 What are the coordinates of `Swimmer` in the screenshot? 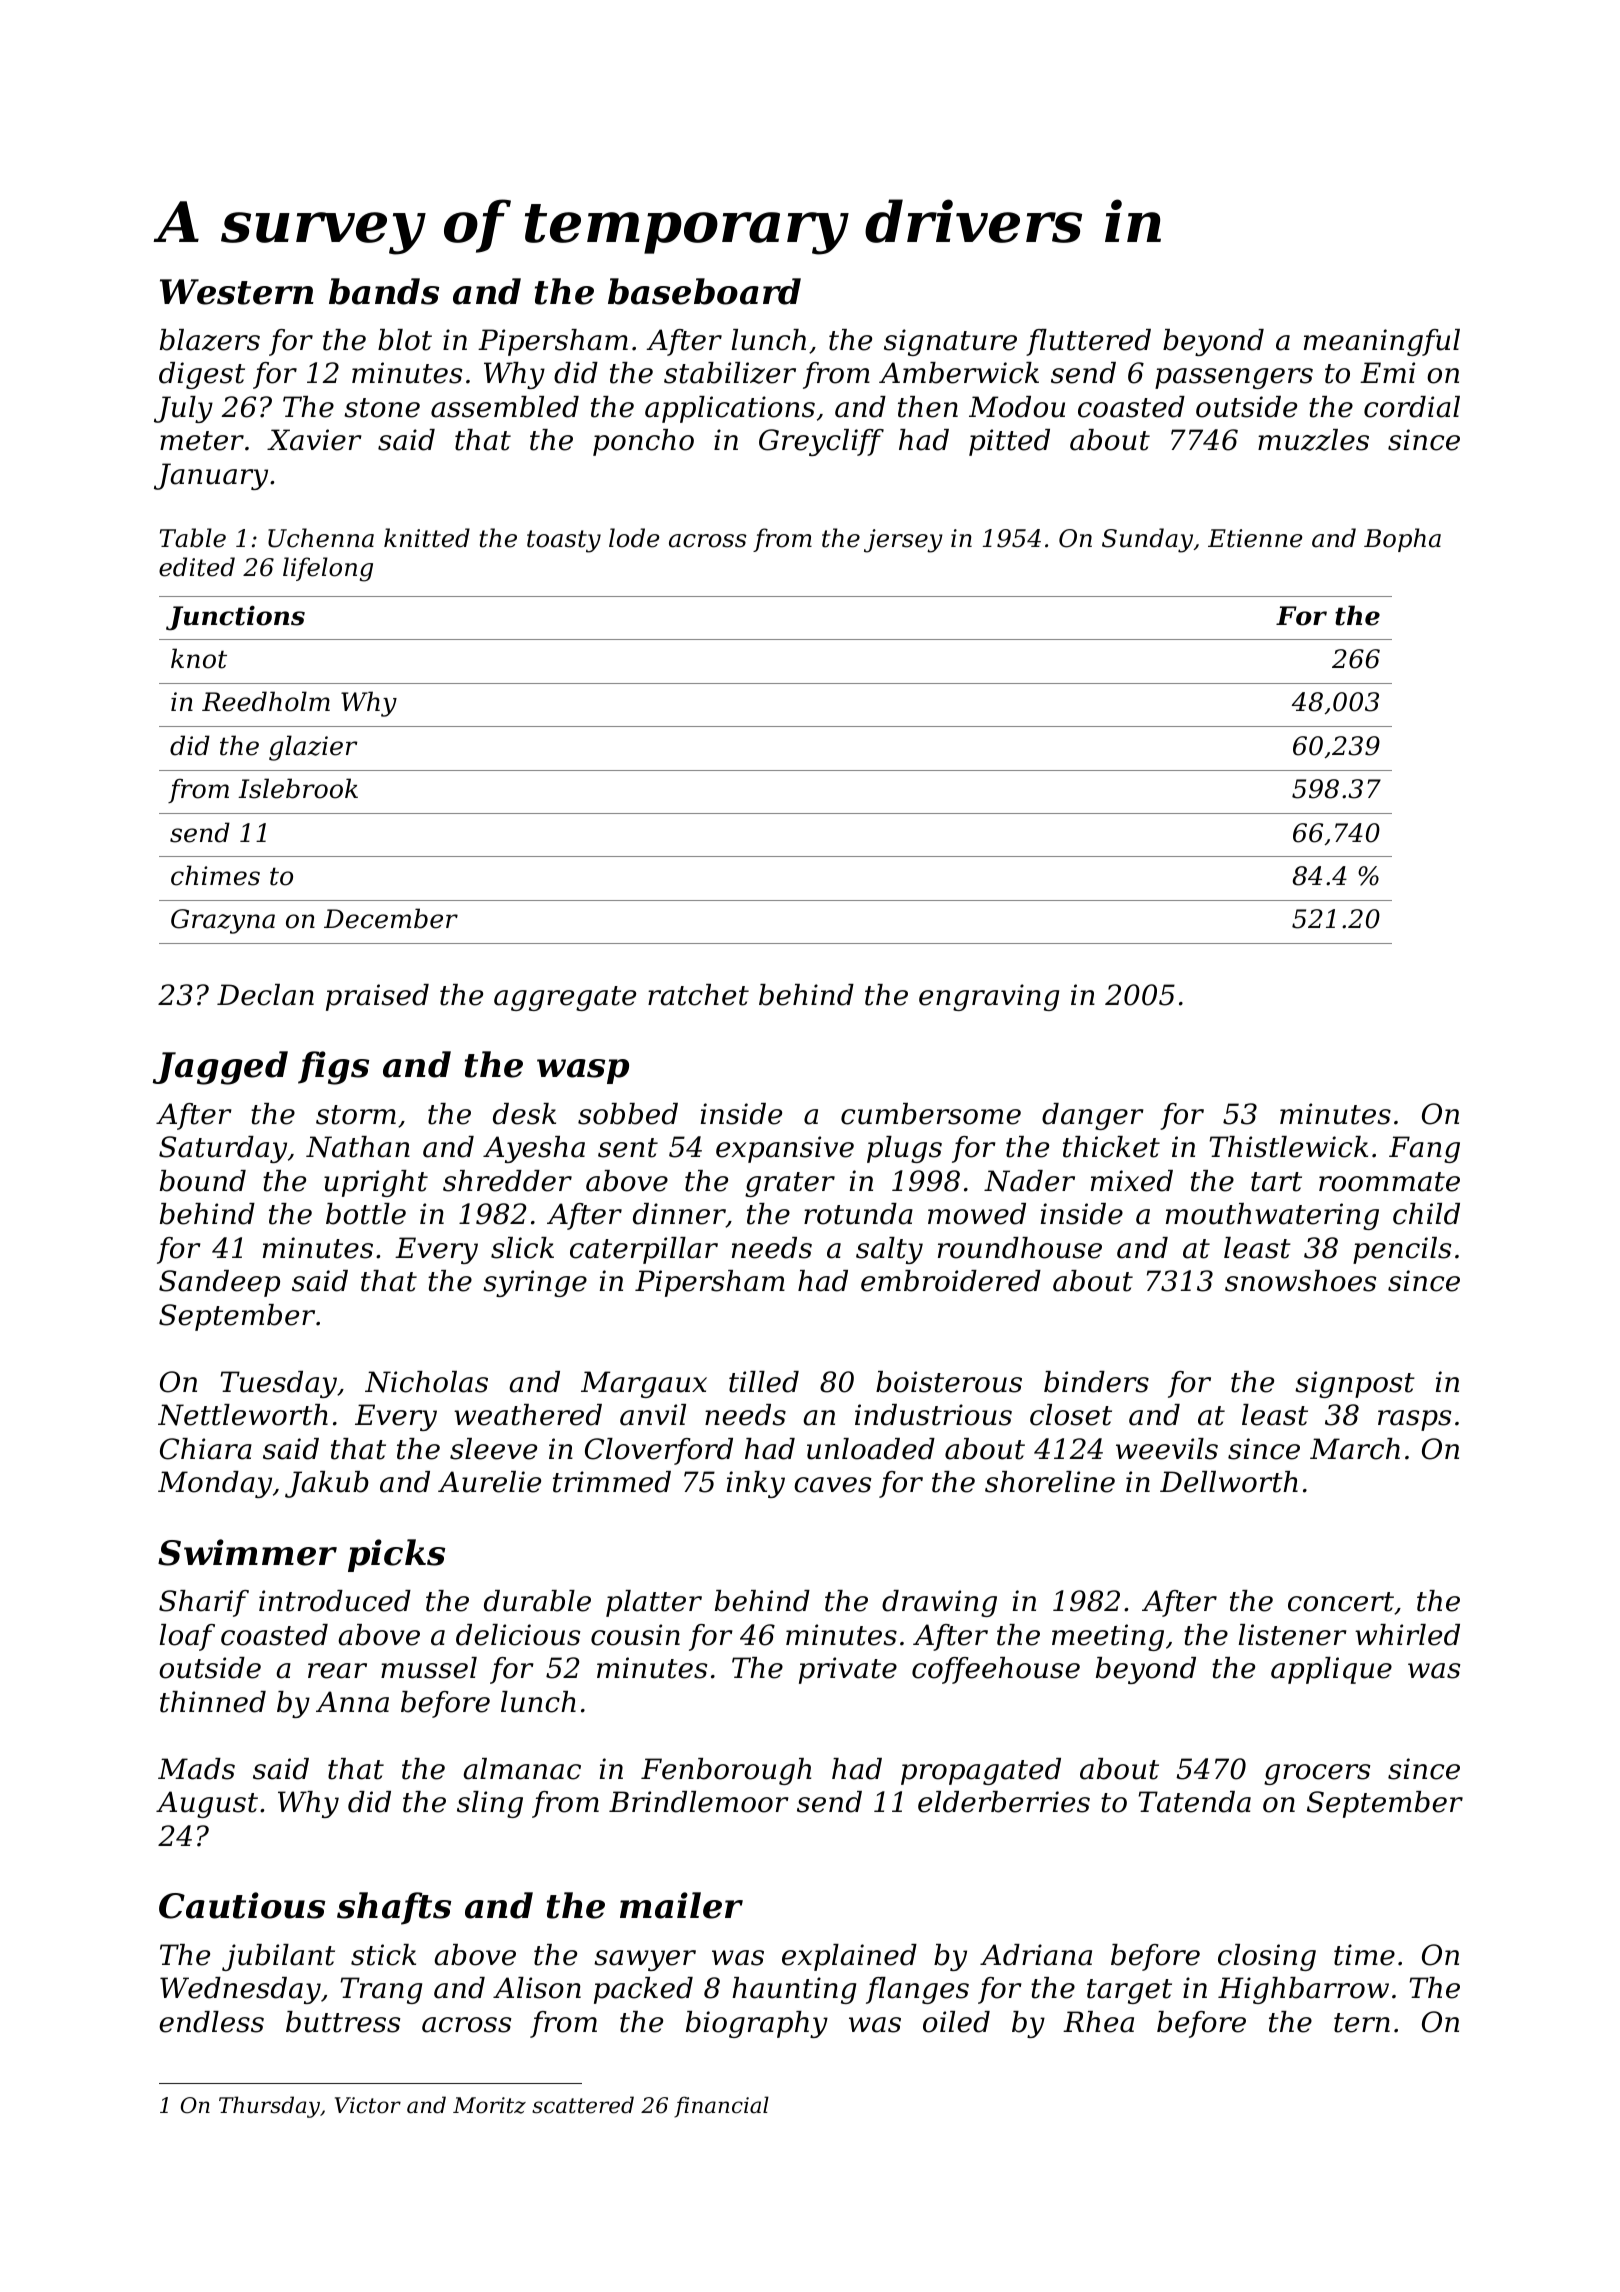 It's located at (247, 1552).
